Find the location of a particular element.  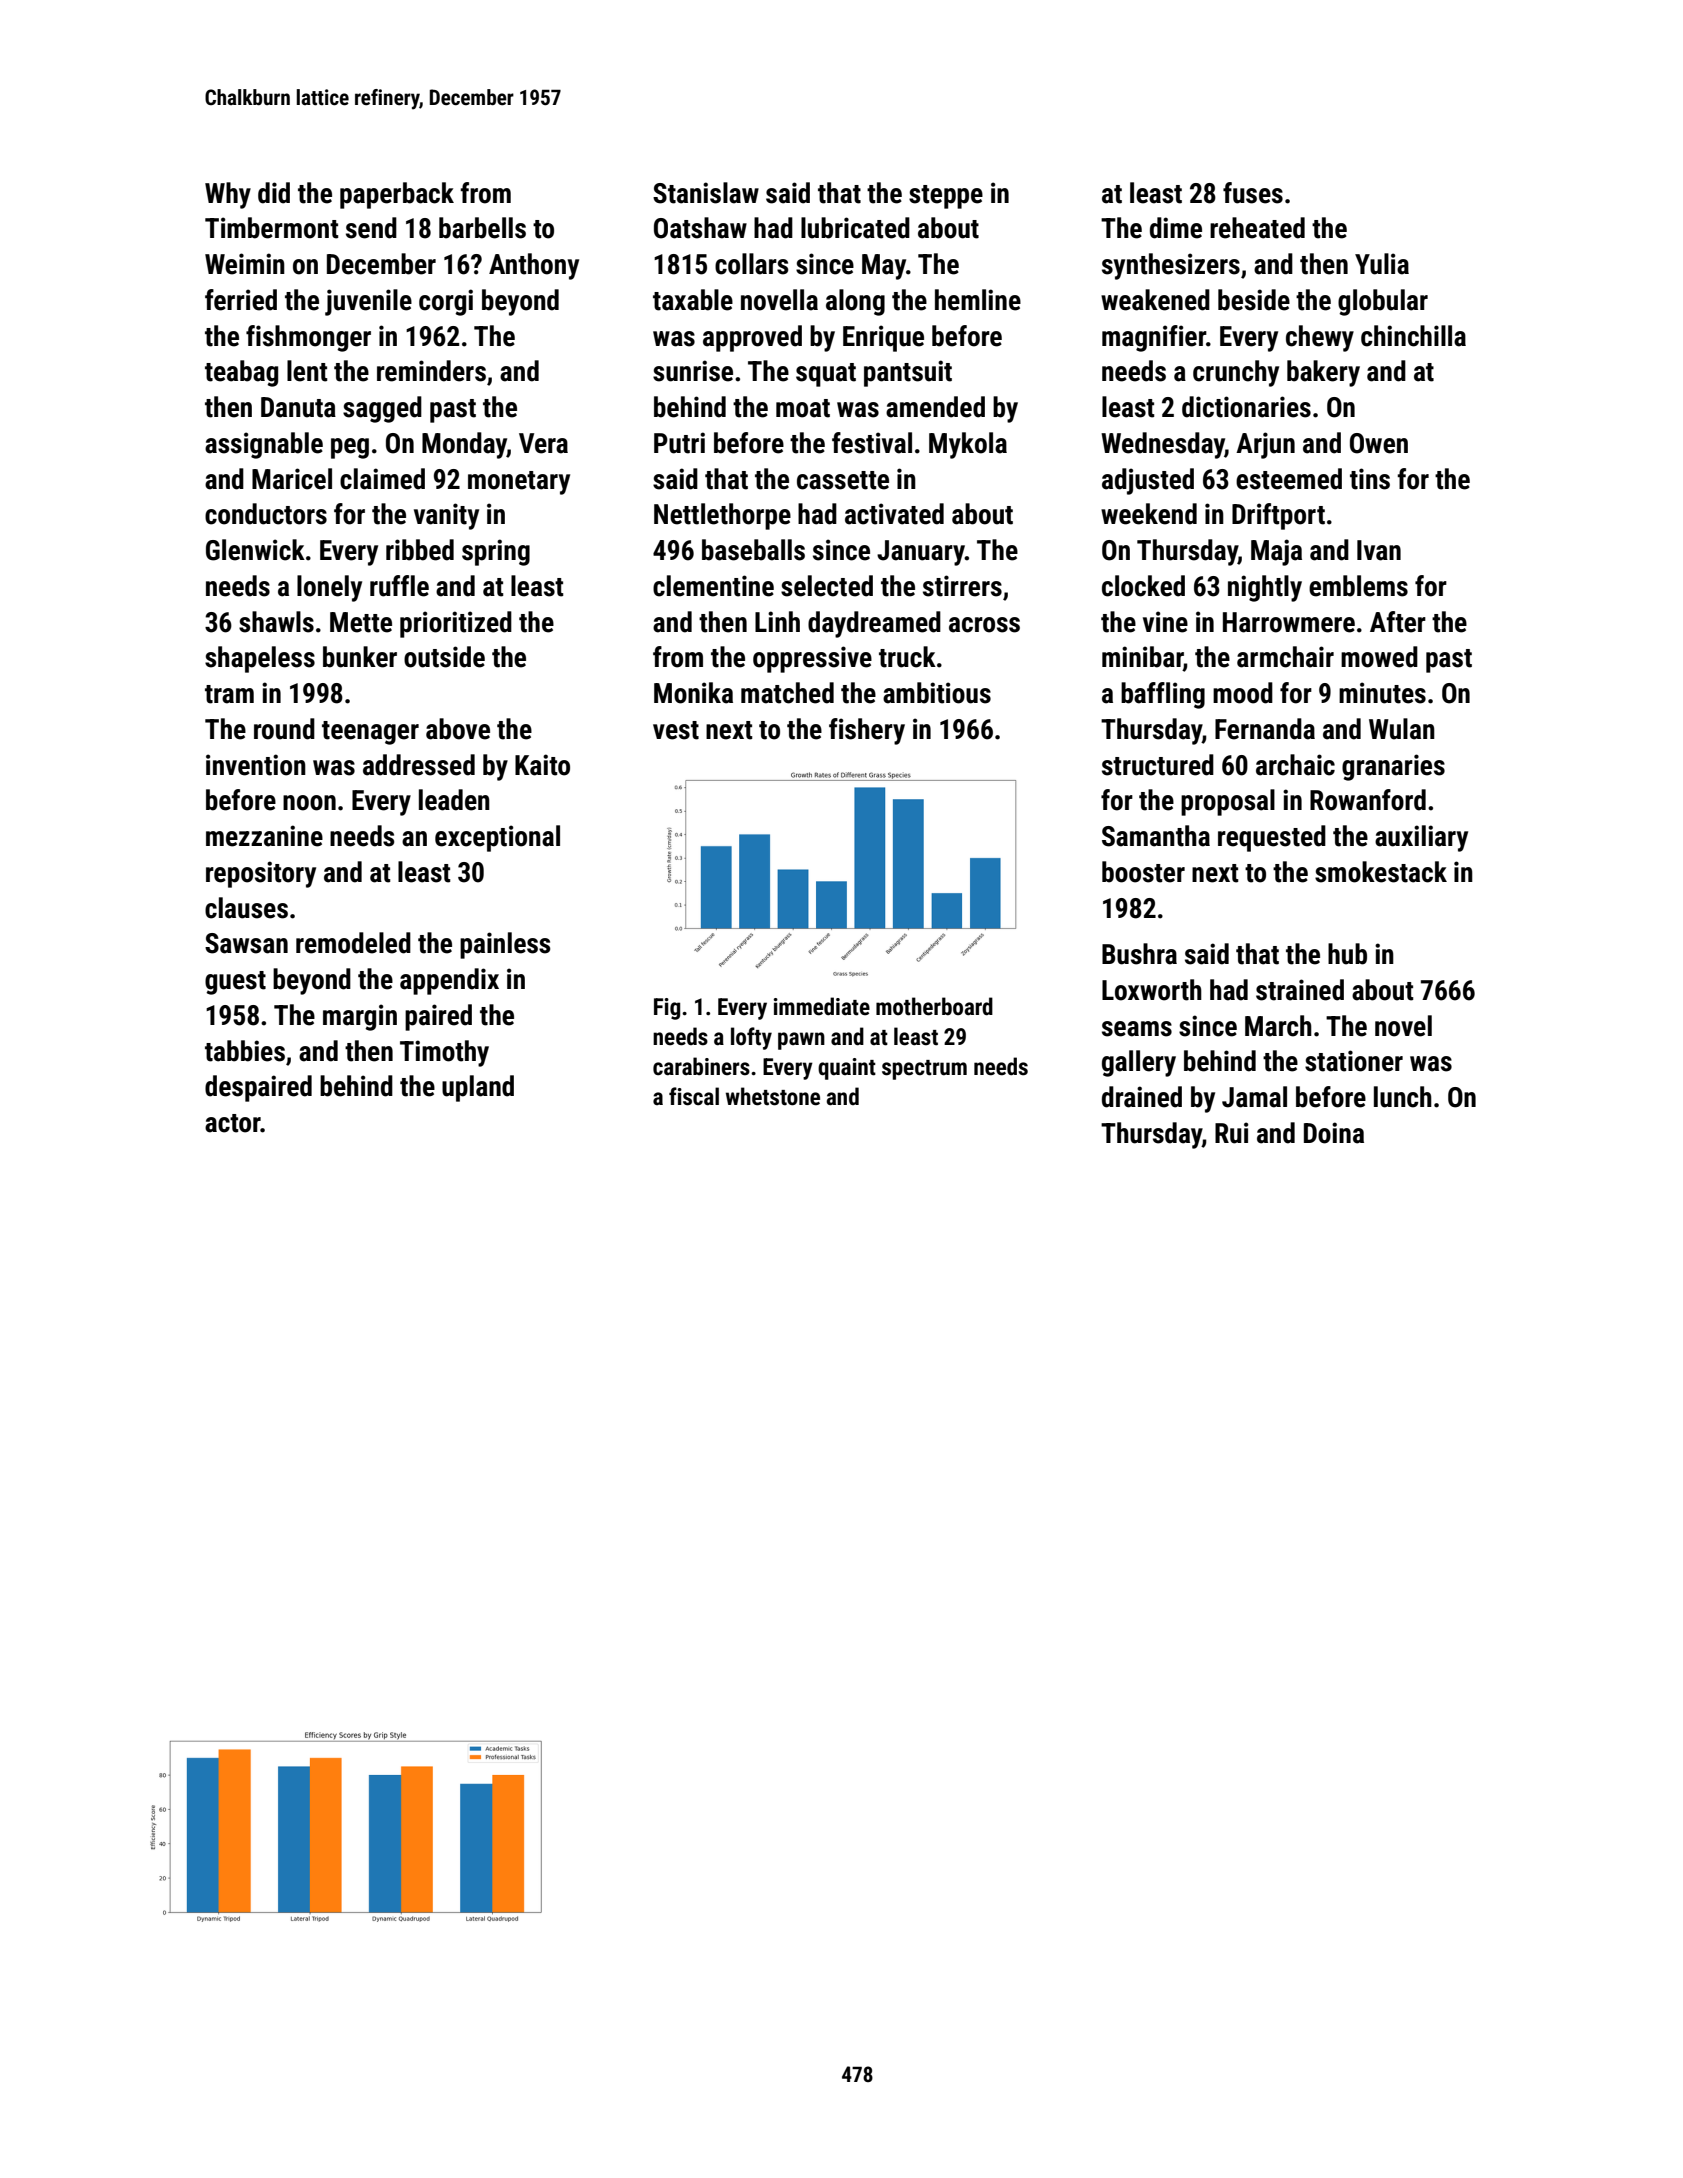

fiscal is located at coordinates (694, 1096).
